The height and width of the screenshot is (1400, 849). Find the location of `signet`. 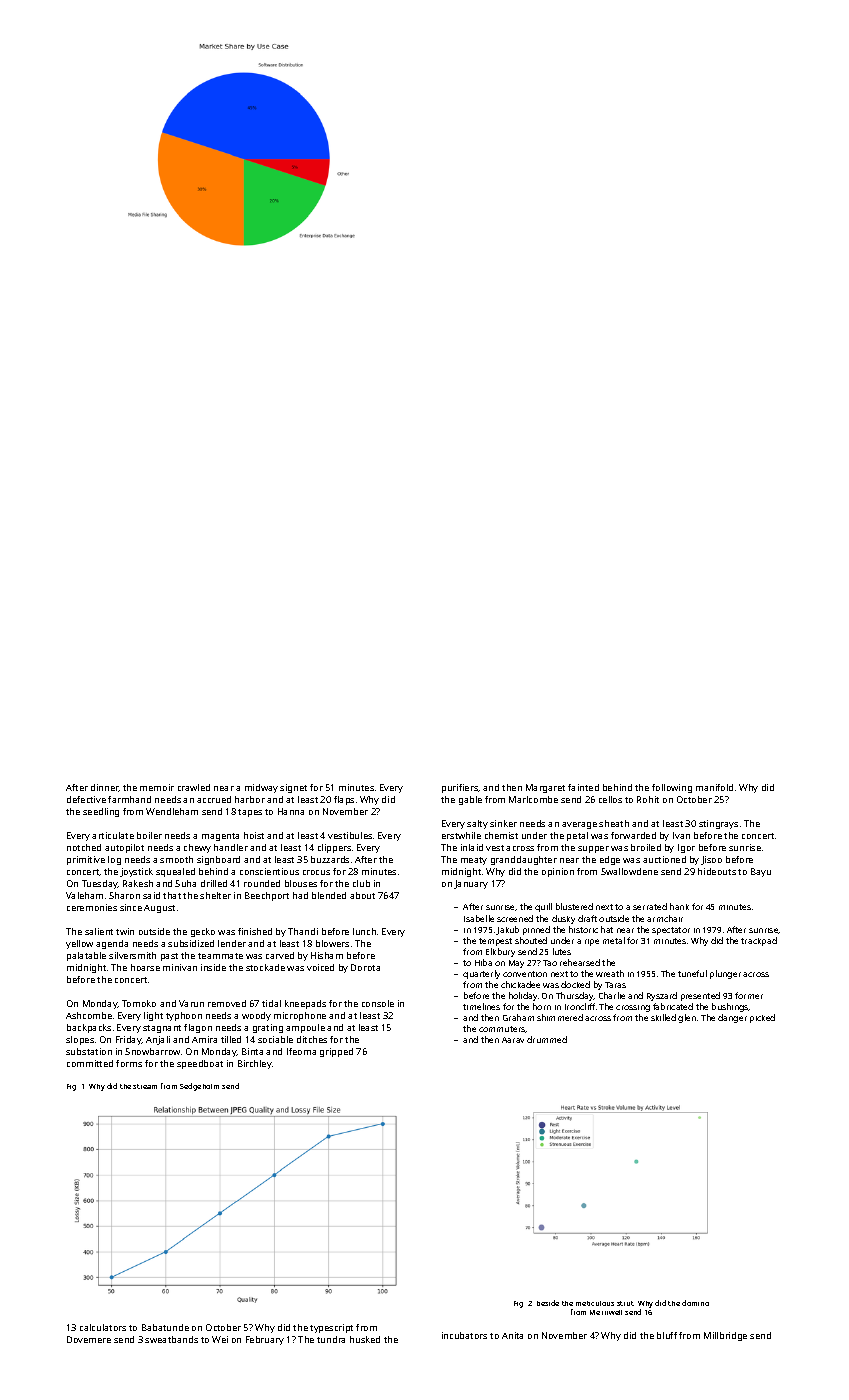

signet is located at coordinates (293, 788).
